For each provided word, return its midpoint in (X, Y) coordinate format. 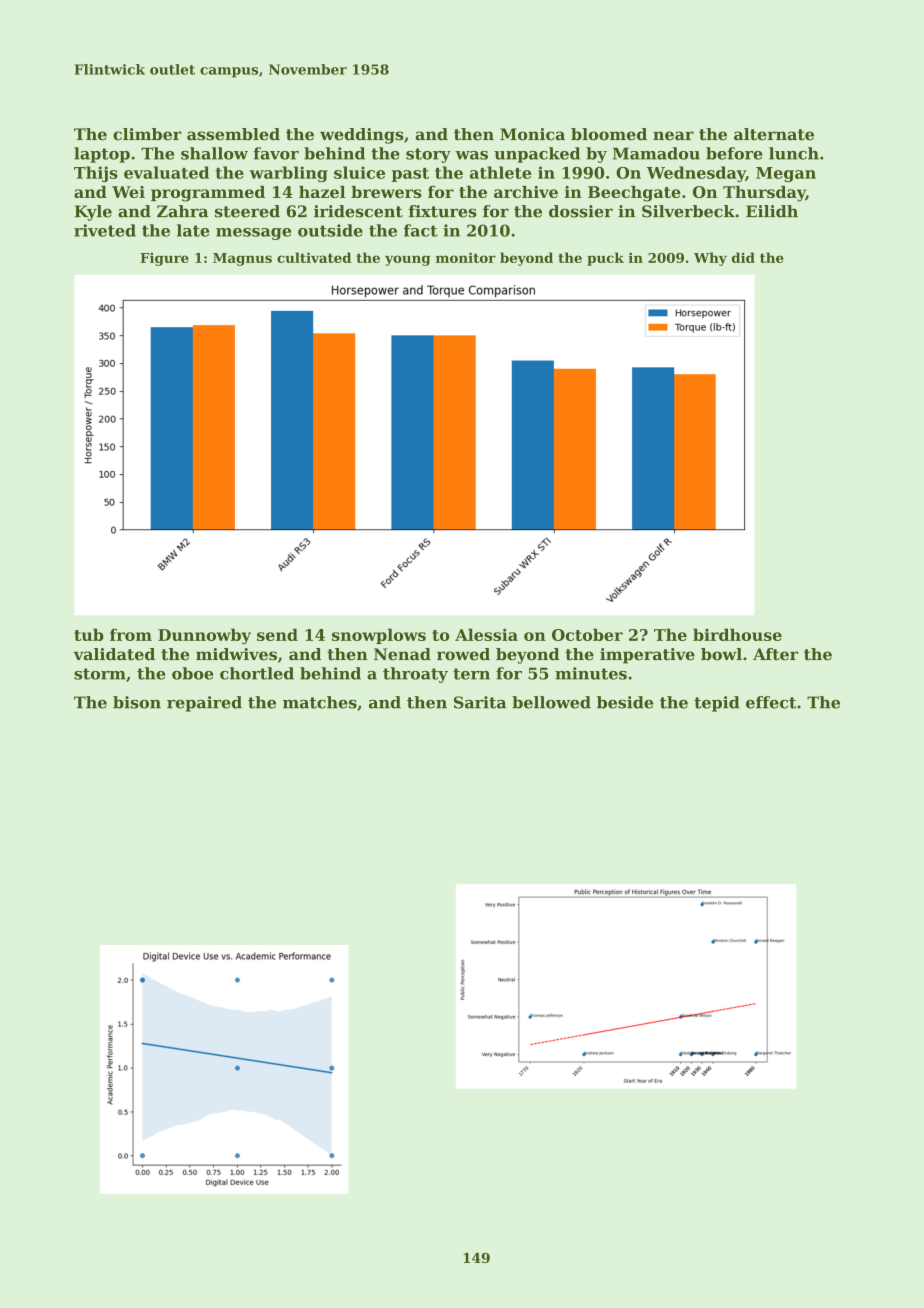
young (407, 260)
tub (89, 634)
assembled (233, 134)
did (743, 257)
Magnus (242, 259)
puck (605, 259)
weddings (362, 136)
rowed (463, 654)
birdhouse (737, 634)
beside (625, 702)
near (673, 136)
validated (114, 654)
